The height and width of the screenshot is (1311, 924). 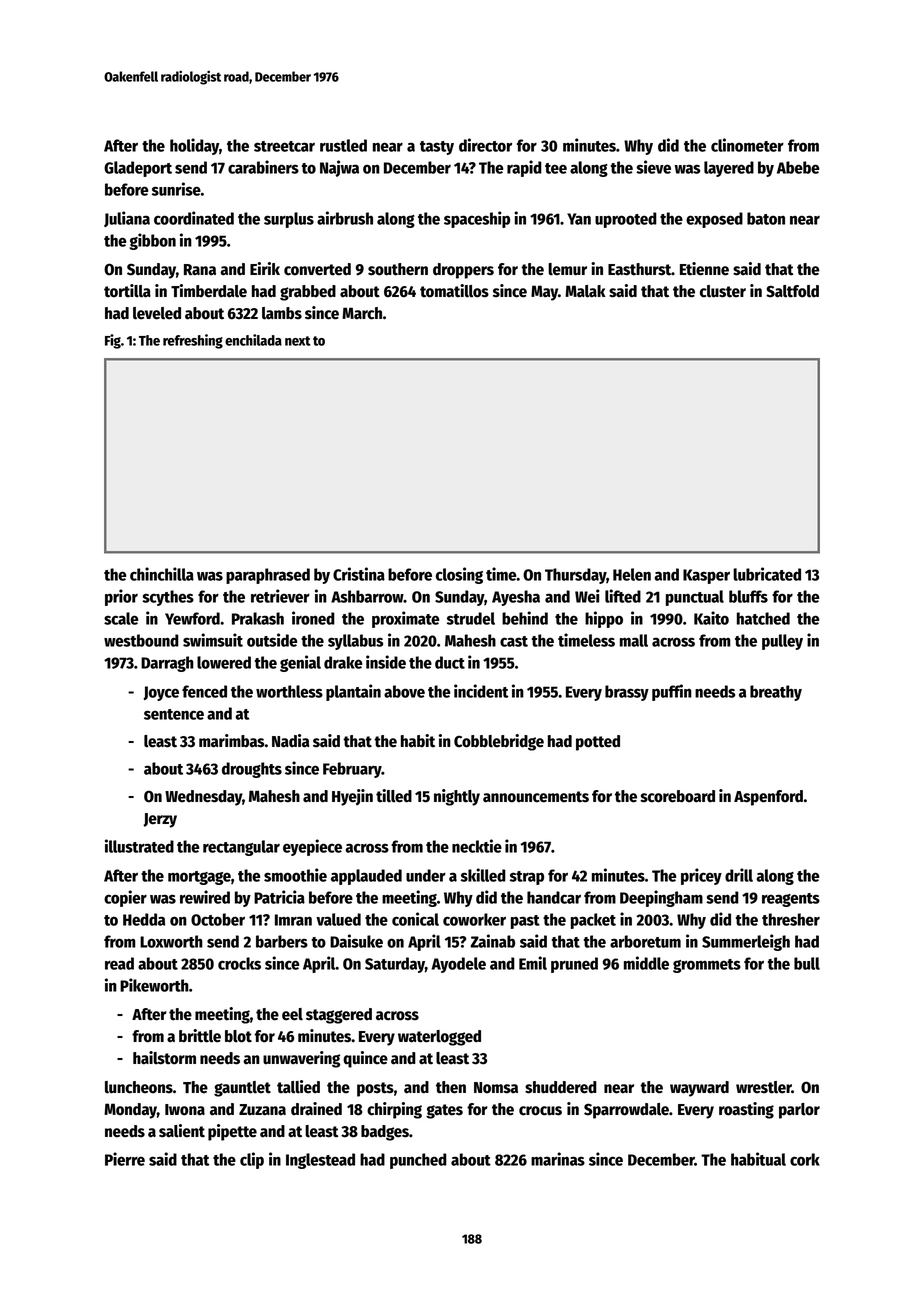 I want to click on Deepingham, so click(x=661, y=898).
